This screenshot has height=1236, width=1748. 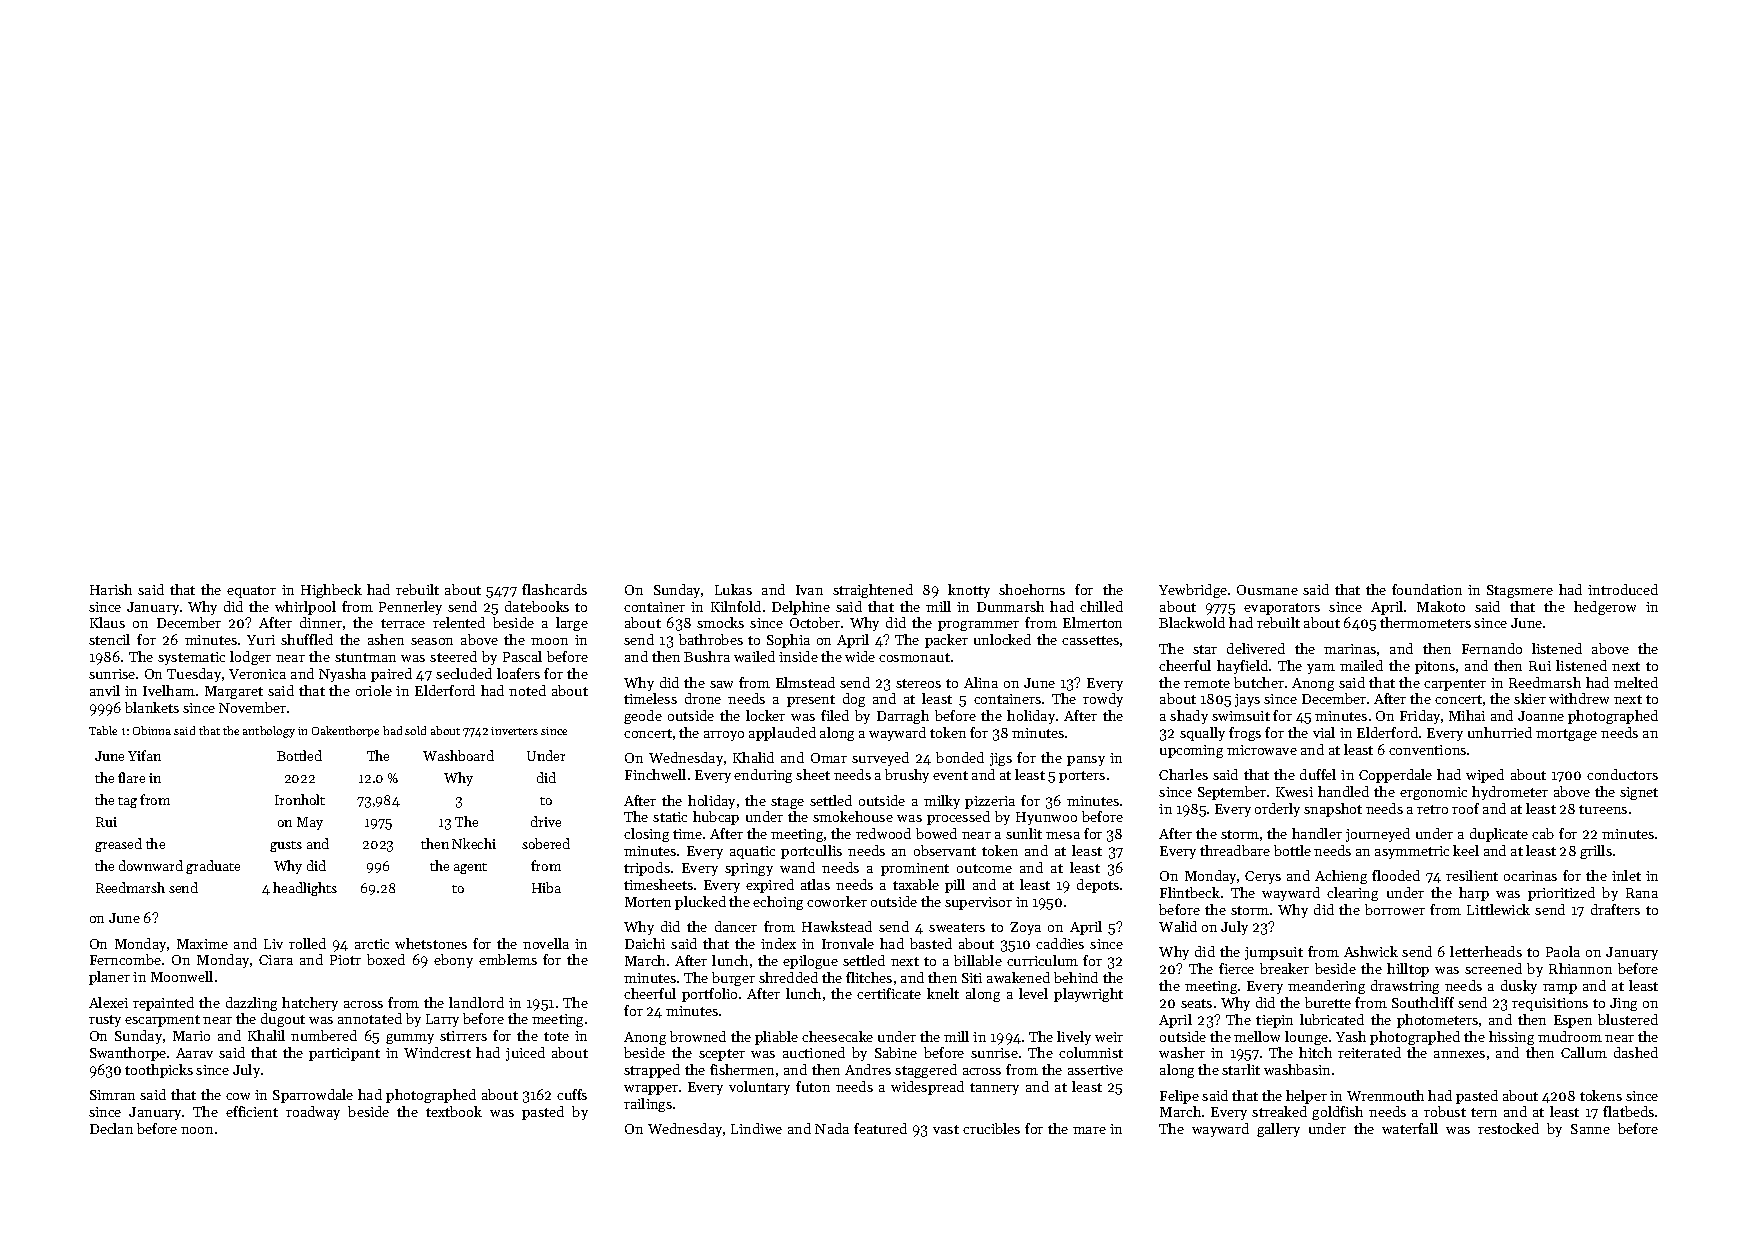 I want to click on cuffs, so click(x=572, y=1094).
